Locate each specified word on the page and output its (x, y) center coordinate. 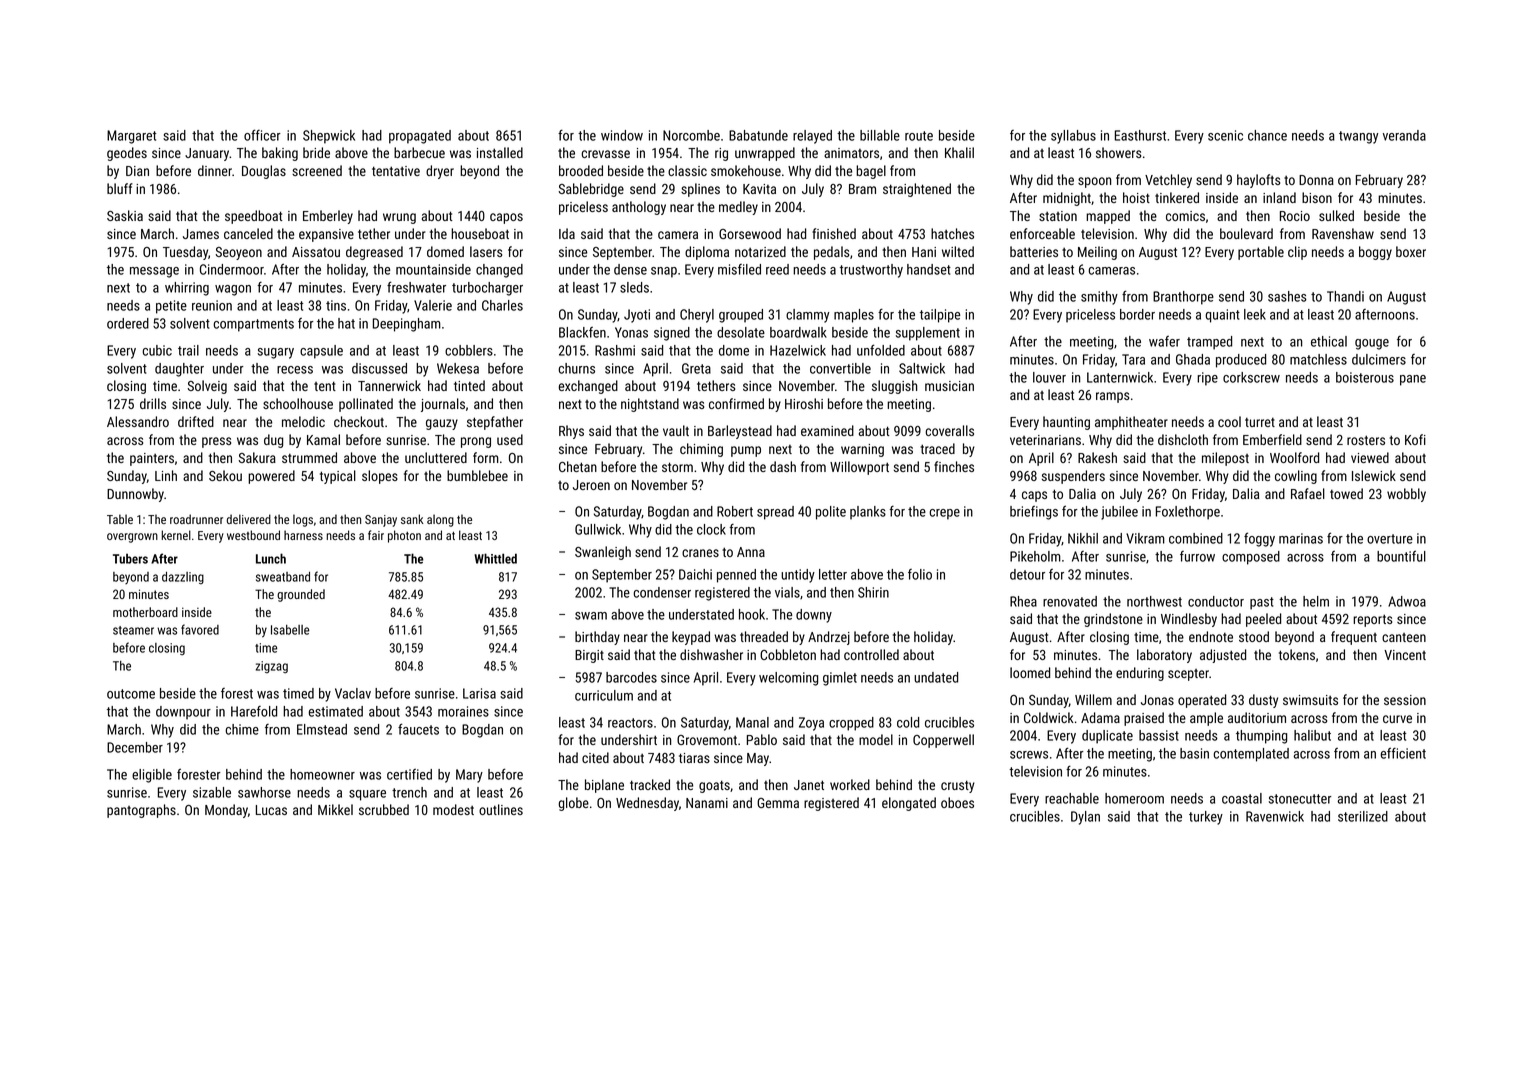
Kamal (323, 439)
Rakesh (1097, 457)
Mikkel (335, 809)
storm (677, 467)
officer (262, 135)
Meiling (1097, 253)
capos (506, 218)
